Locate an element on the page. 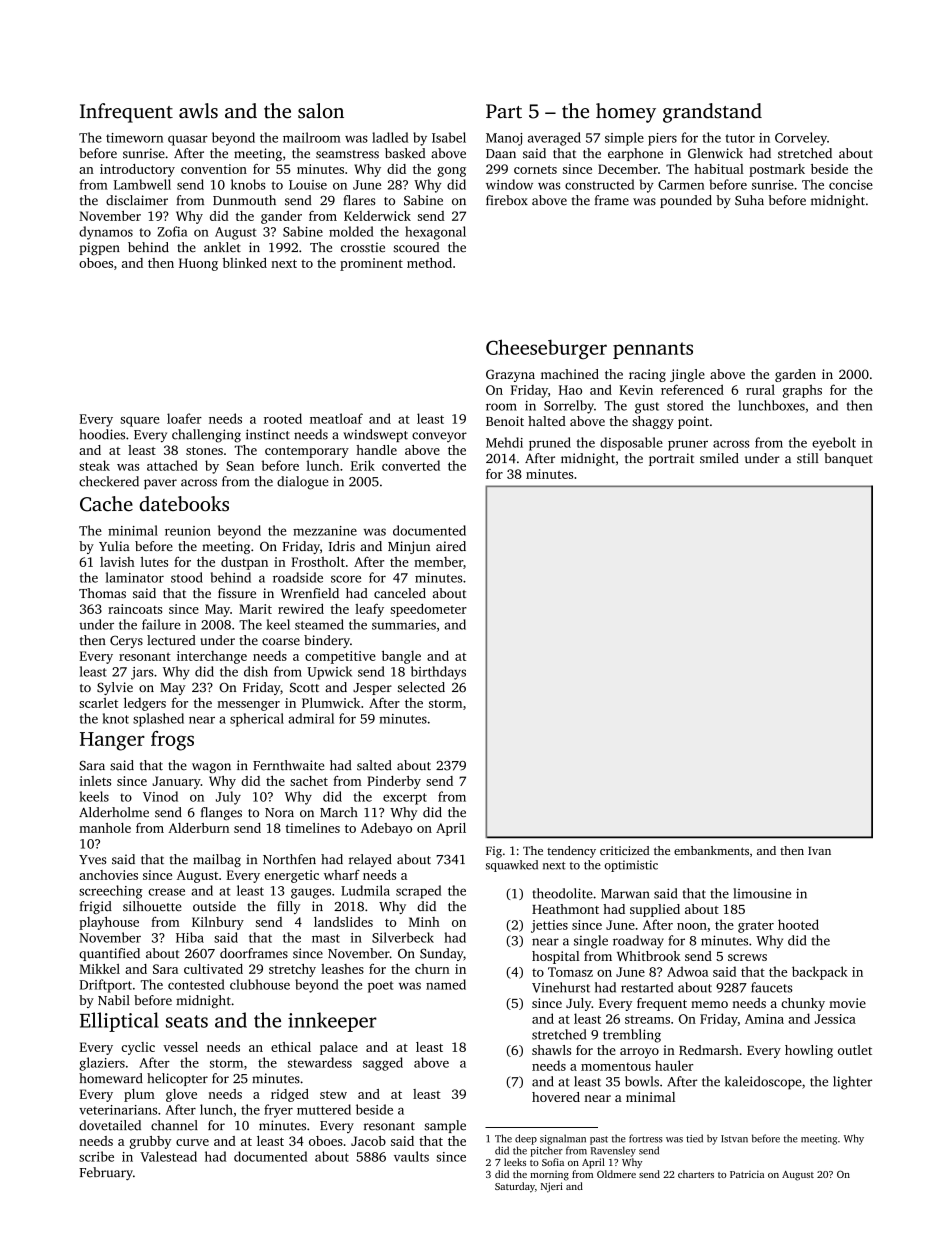 Image resolution: width=952 pixels, height=1233 pixels. Minjun is located at coordinates (409, 547).
